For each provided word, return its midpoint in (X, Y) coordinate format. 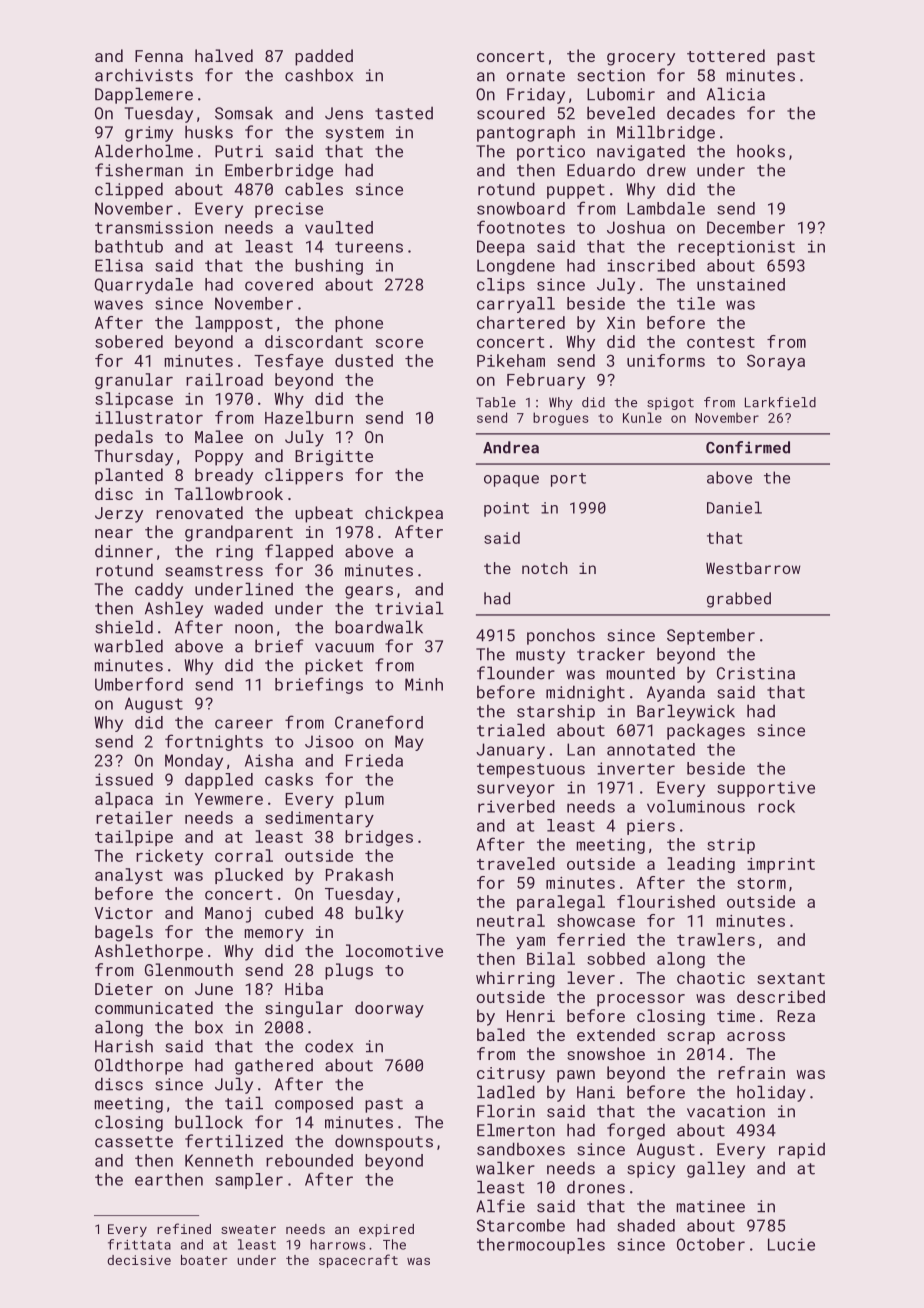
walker (505, 1168)
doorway (389, 1009)
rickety (169, 857)
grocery (641, 59)
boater (204, 1260)
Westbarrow (753, 568)
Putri (239, 151)
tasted (404, 113)
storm (761, 883)
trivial (409, 608)
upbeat (324, 514)
